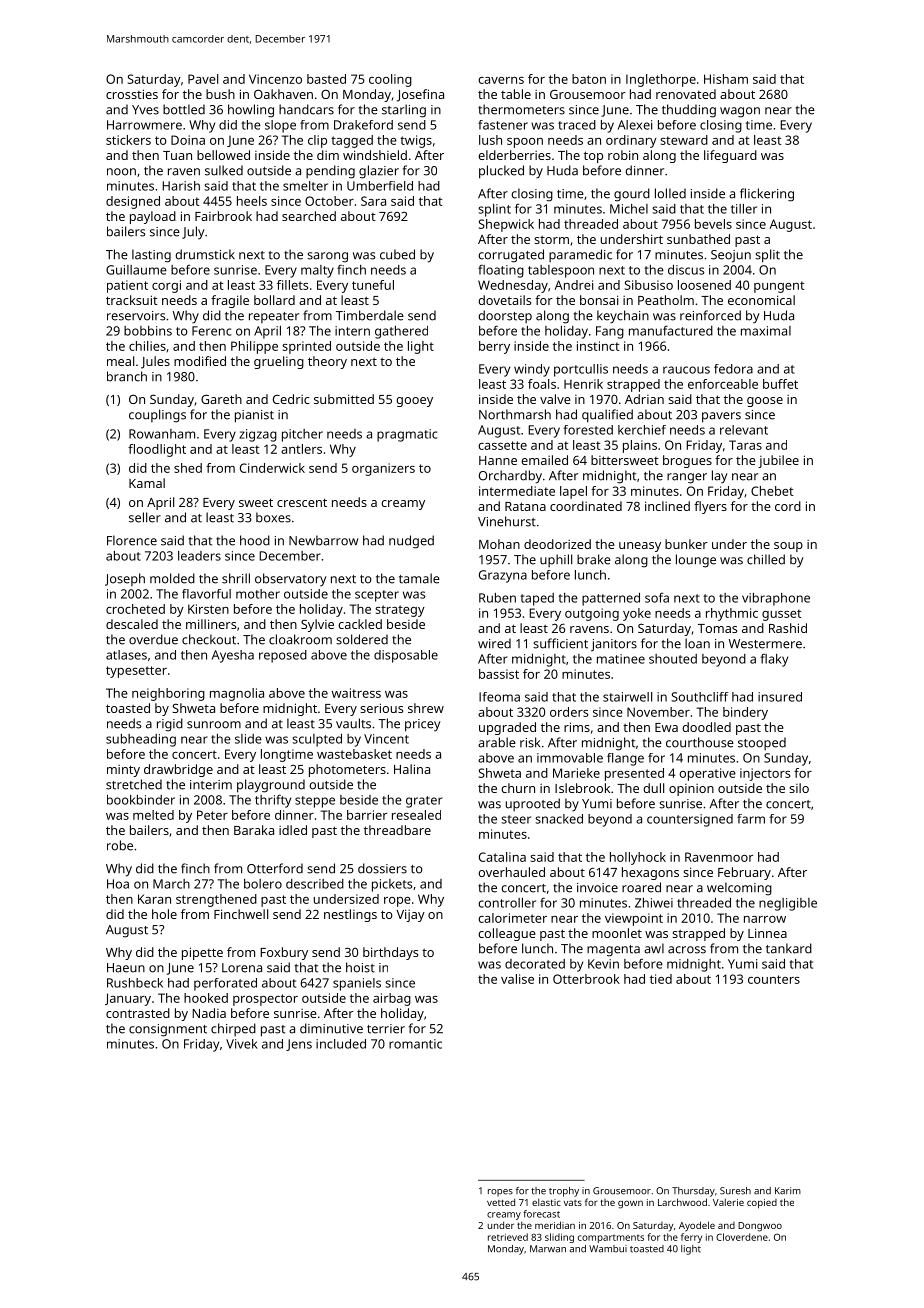 This page has width=924, height=1308. What do you see at coordinates (254, 416) in the page?
I see `pianist` at bounding box center [254, 416].
